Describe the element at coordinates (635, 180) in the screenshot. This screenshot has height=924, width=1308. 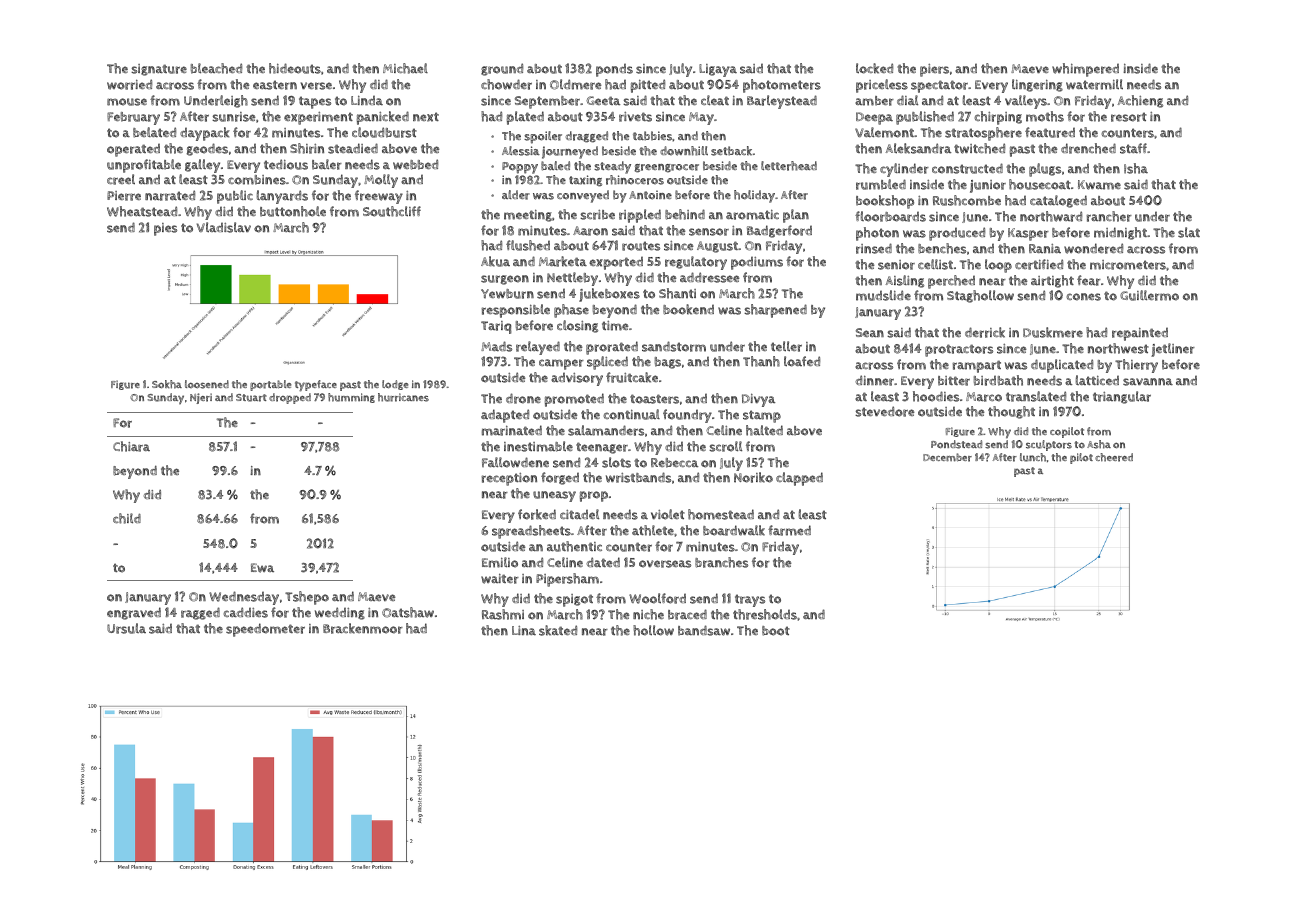
I see `rhinoceros` at that location.
